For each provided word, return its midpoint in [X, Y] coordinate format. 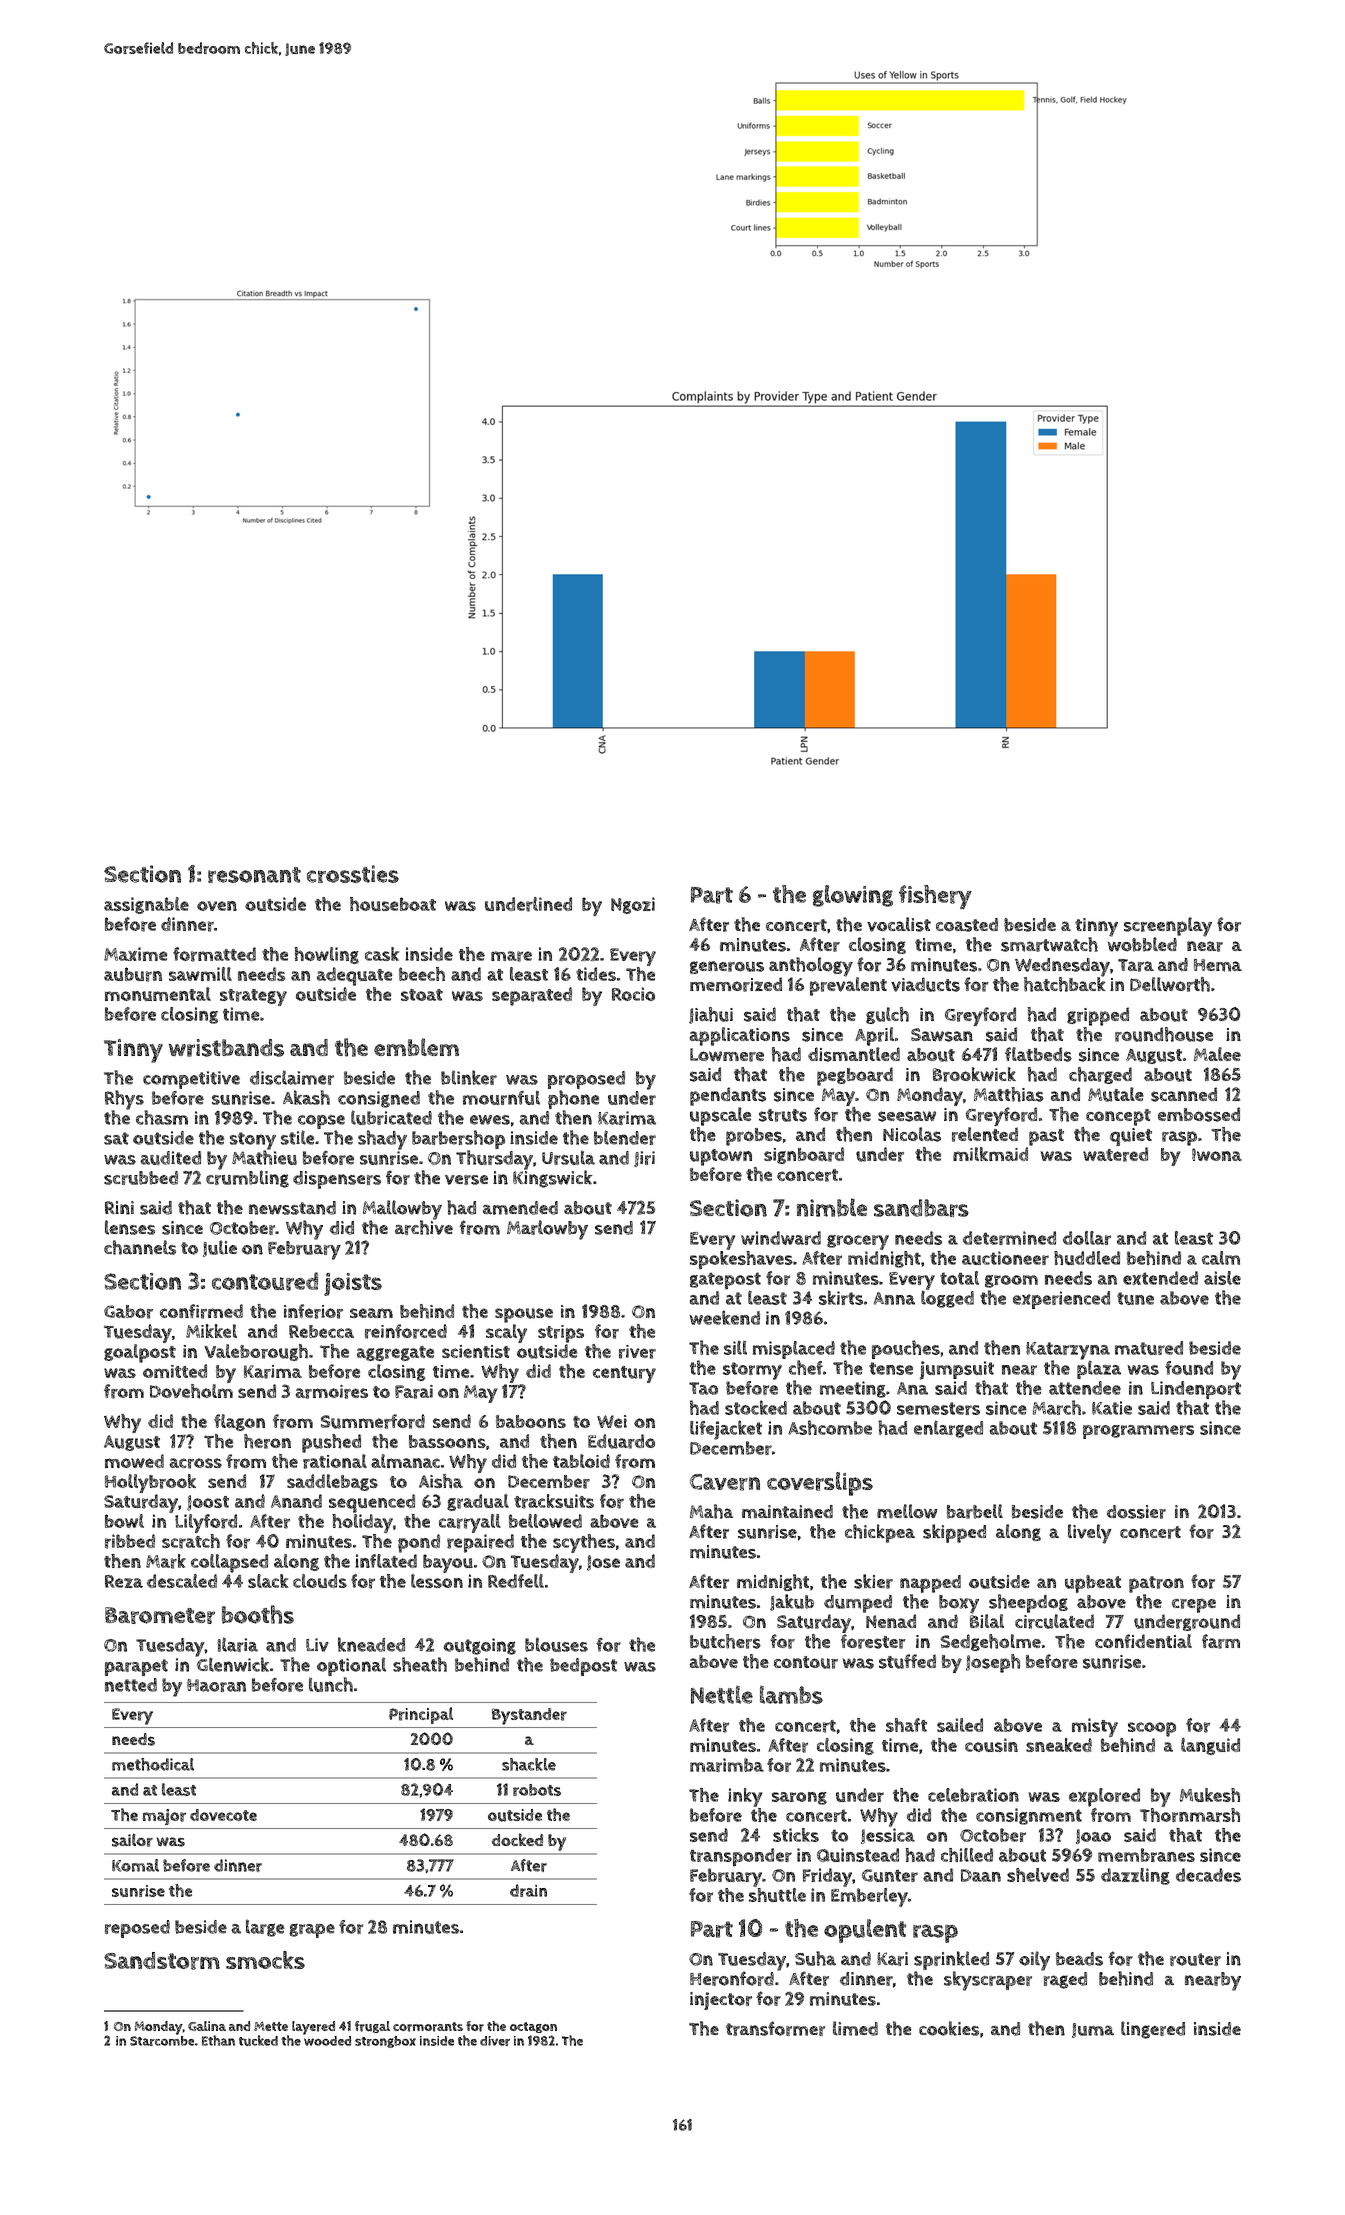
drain [528, 1890]
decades [1208, 1875]
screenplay [1168, 927]
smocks [265, 1960]
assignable [146, 905]
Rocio [633, 994]
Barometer [160, 1615]
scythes [584, 1543]
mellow [907, 1511]
